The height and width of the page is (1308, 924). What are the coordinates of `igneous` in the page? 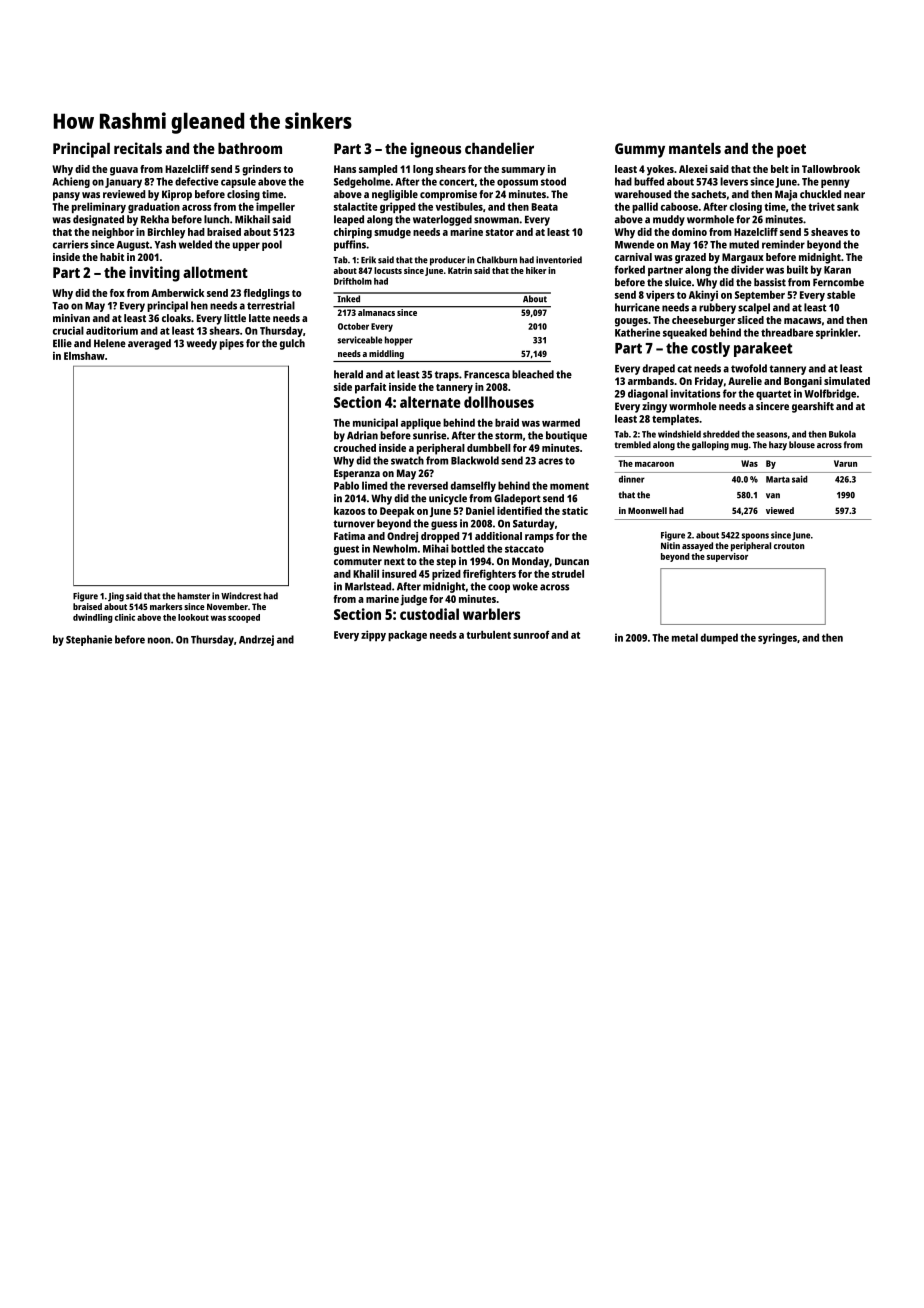 It's located at (436, 150).
